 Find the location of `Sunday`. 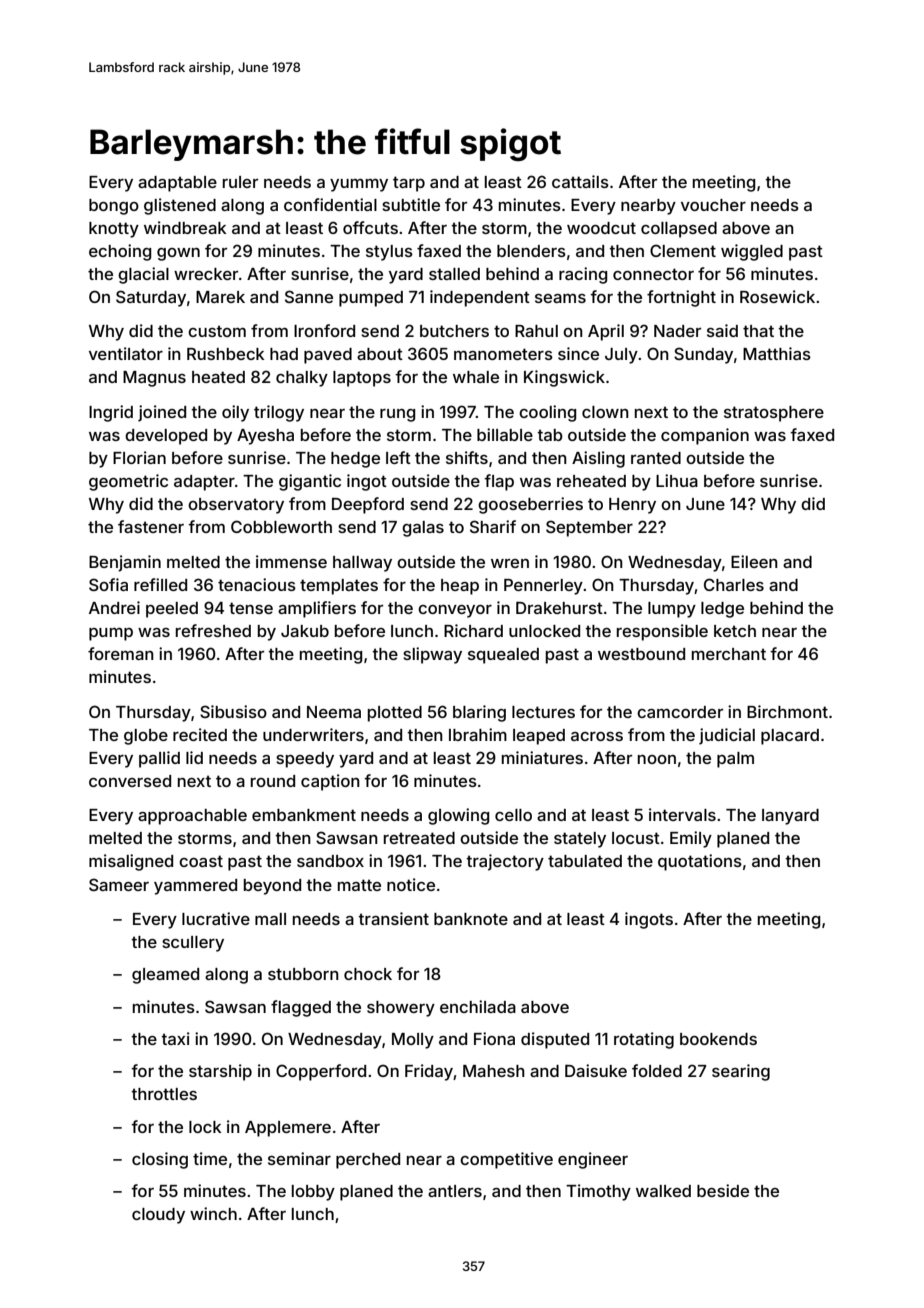

Sunday is located at coordinates (703, 355).
